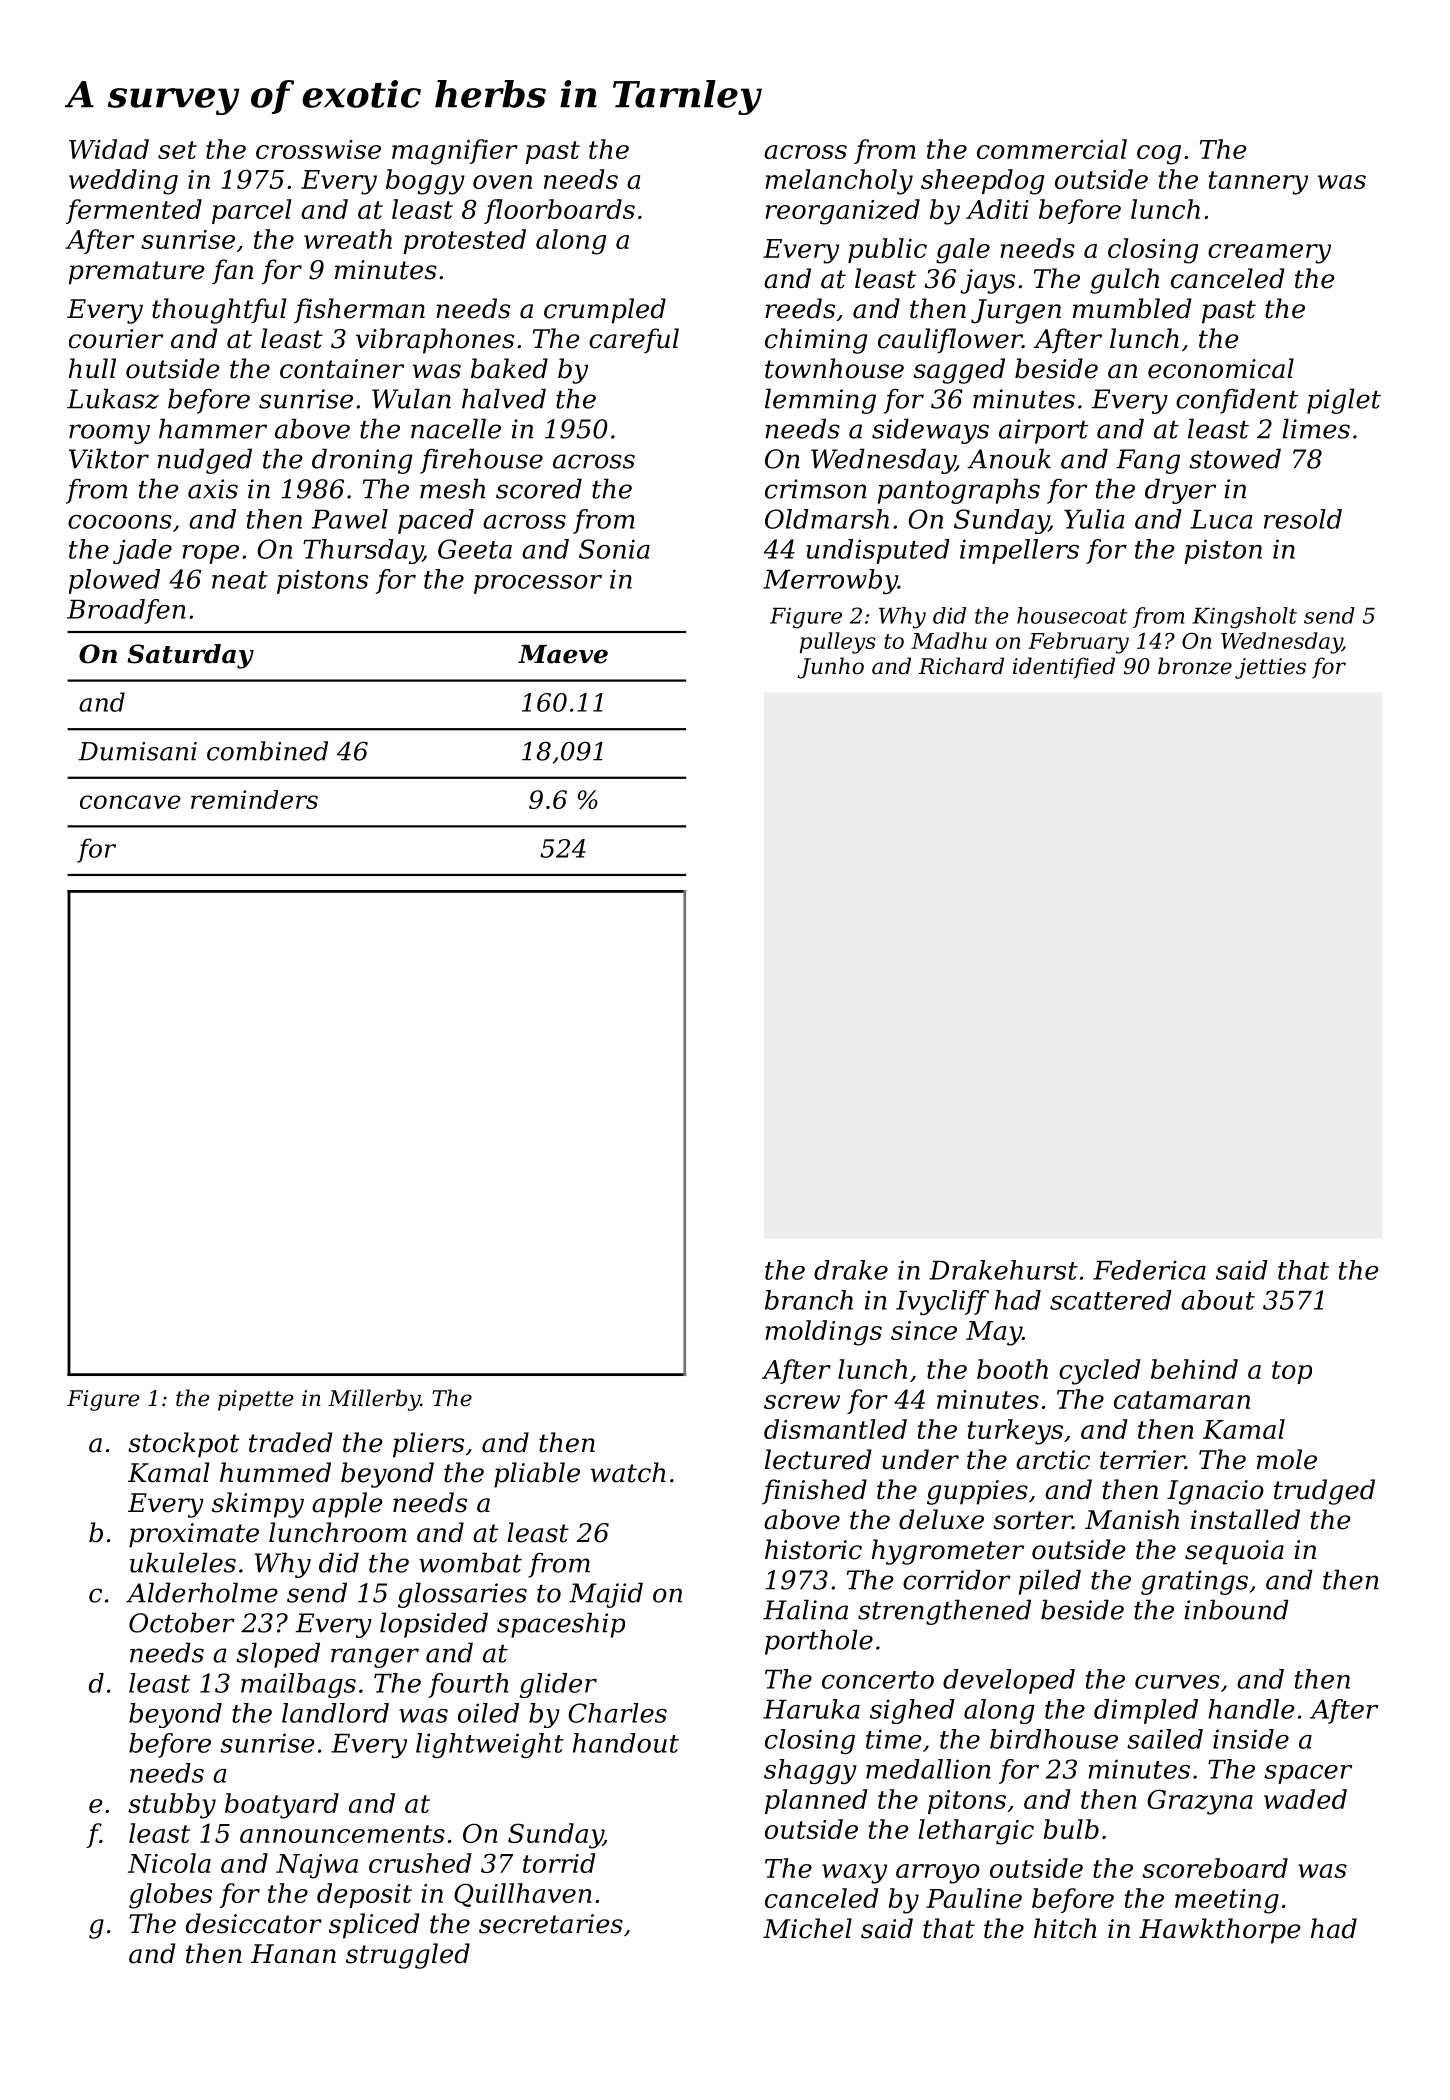  What do you see at coordinates (1234, 1552) in the screenshot?
I see `sequoia` at bounding box center [1234, 1552].
